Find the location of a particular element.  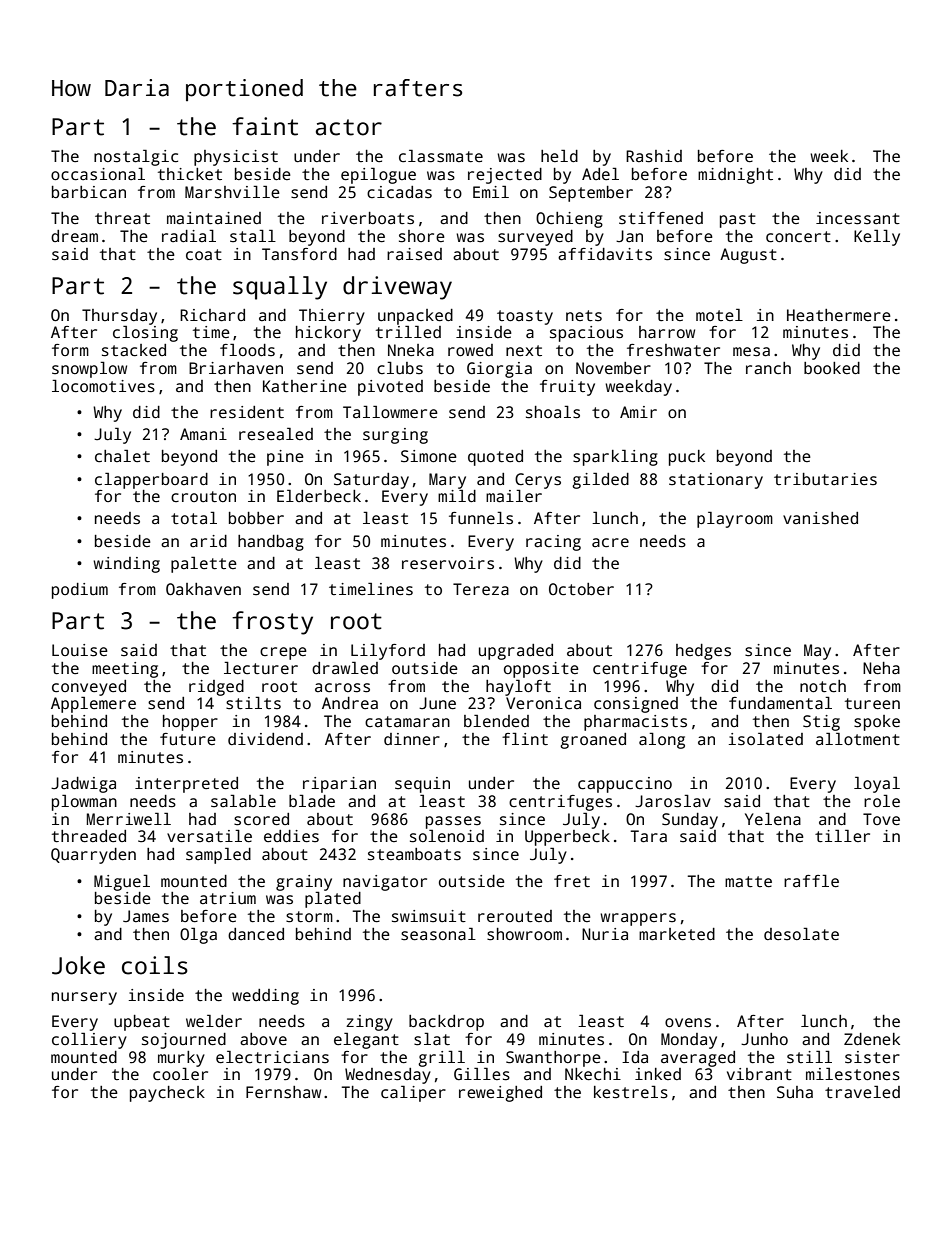

tributaries is located at coordinates (825, 479).
